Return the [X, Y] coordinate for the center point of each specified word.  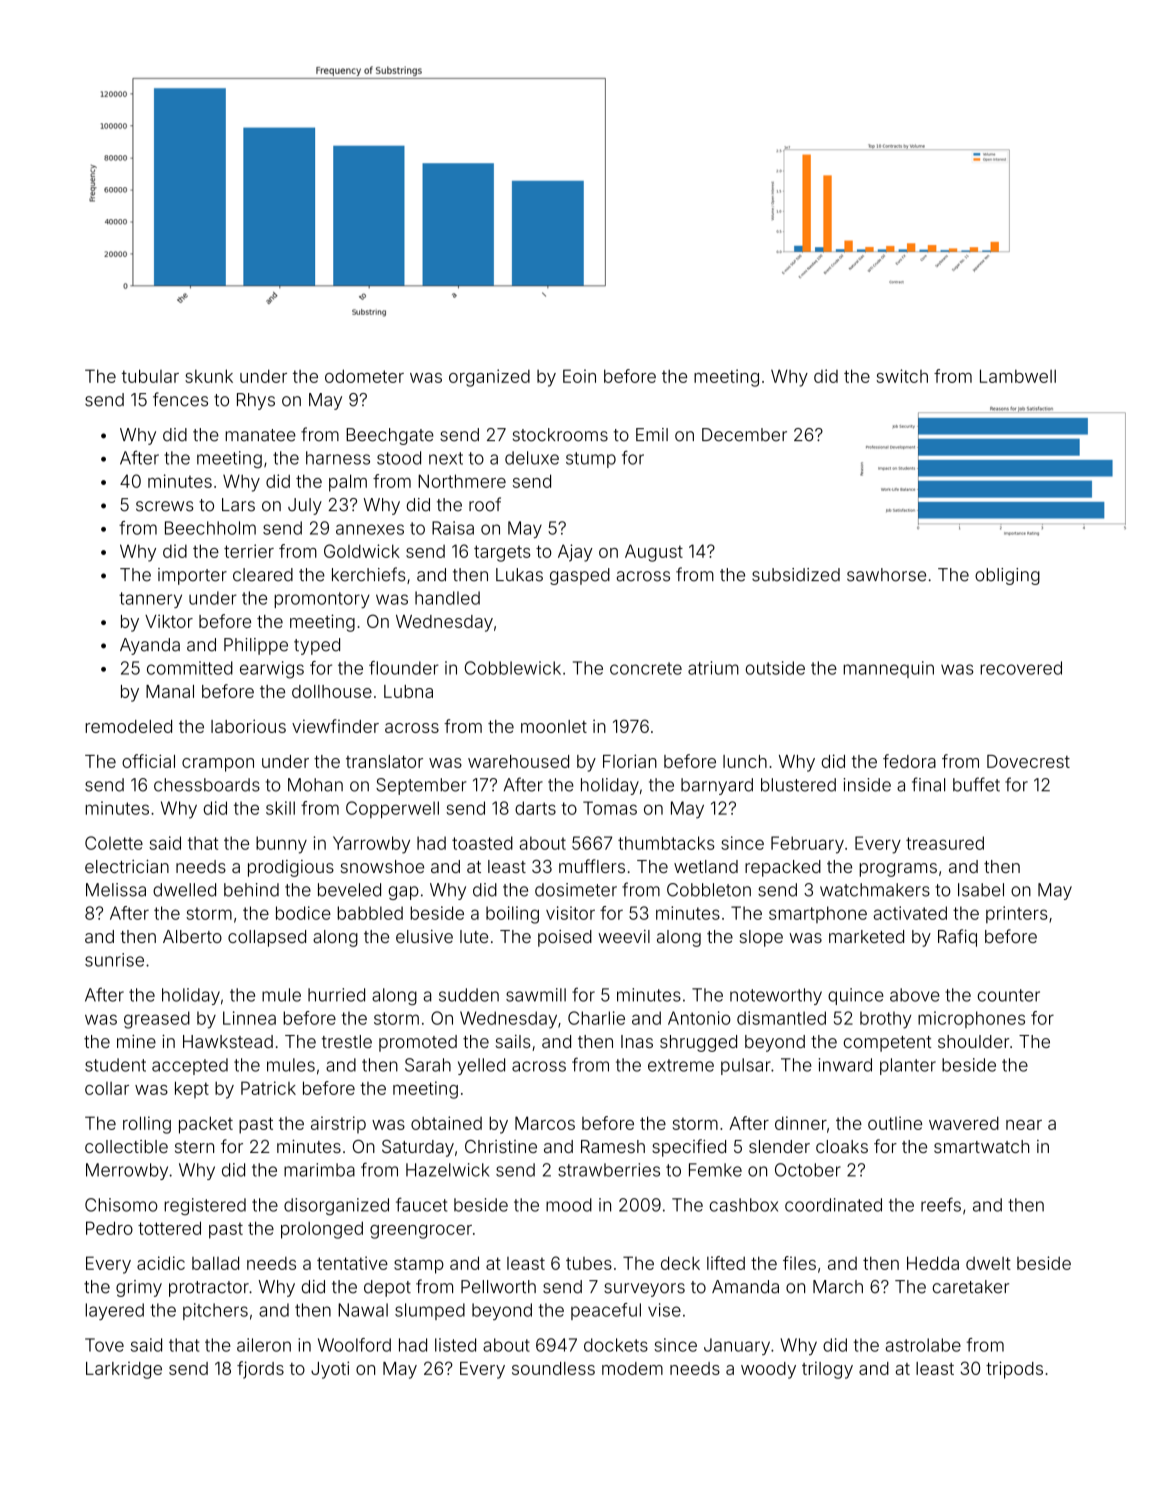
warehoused [518, 761]
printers [1016, 914]
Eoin [579, 376]
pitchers [215, 1311]
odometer [364, 376]
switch [902, 376]
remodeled [128, 726]
